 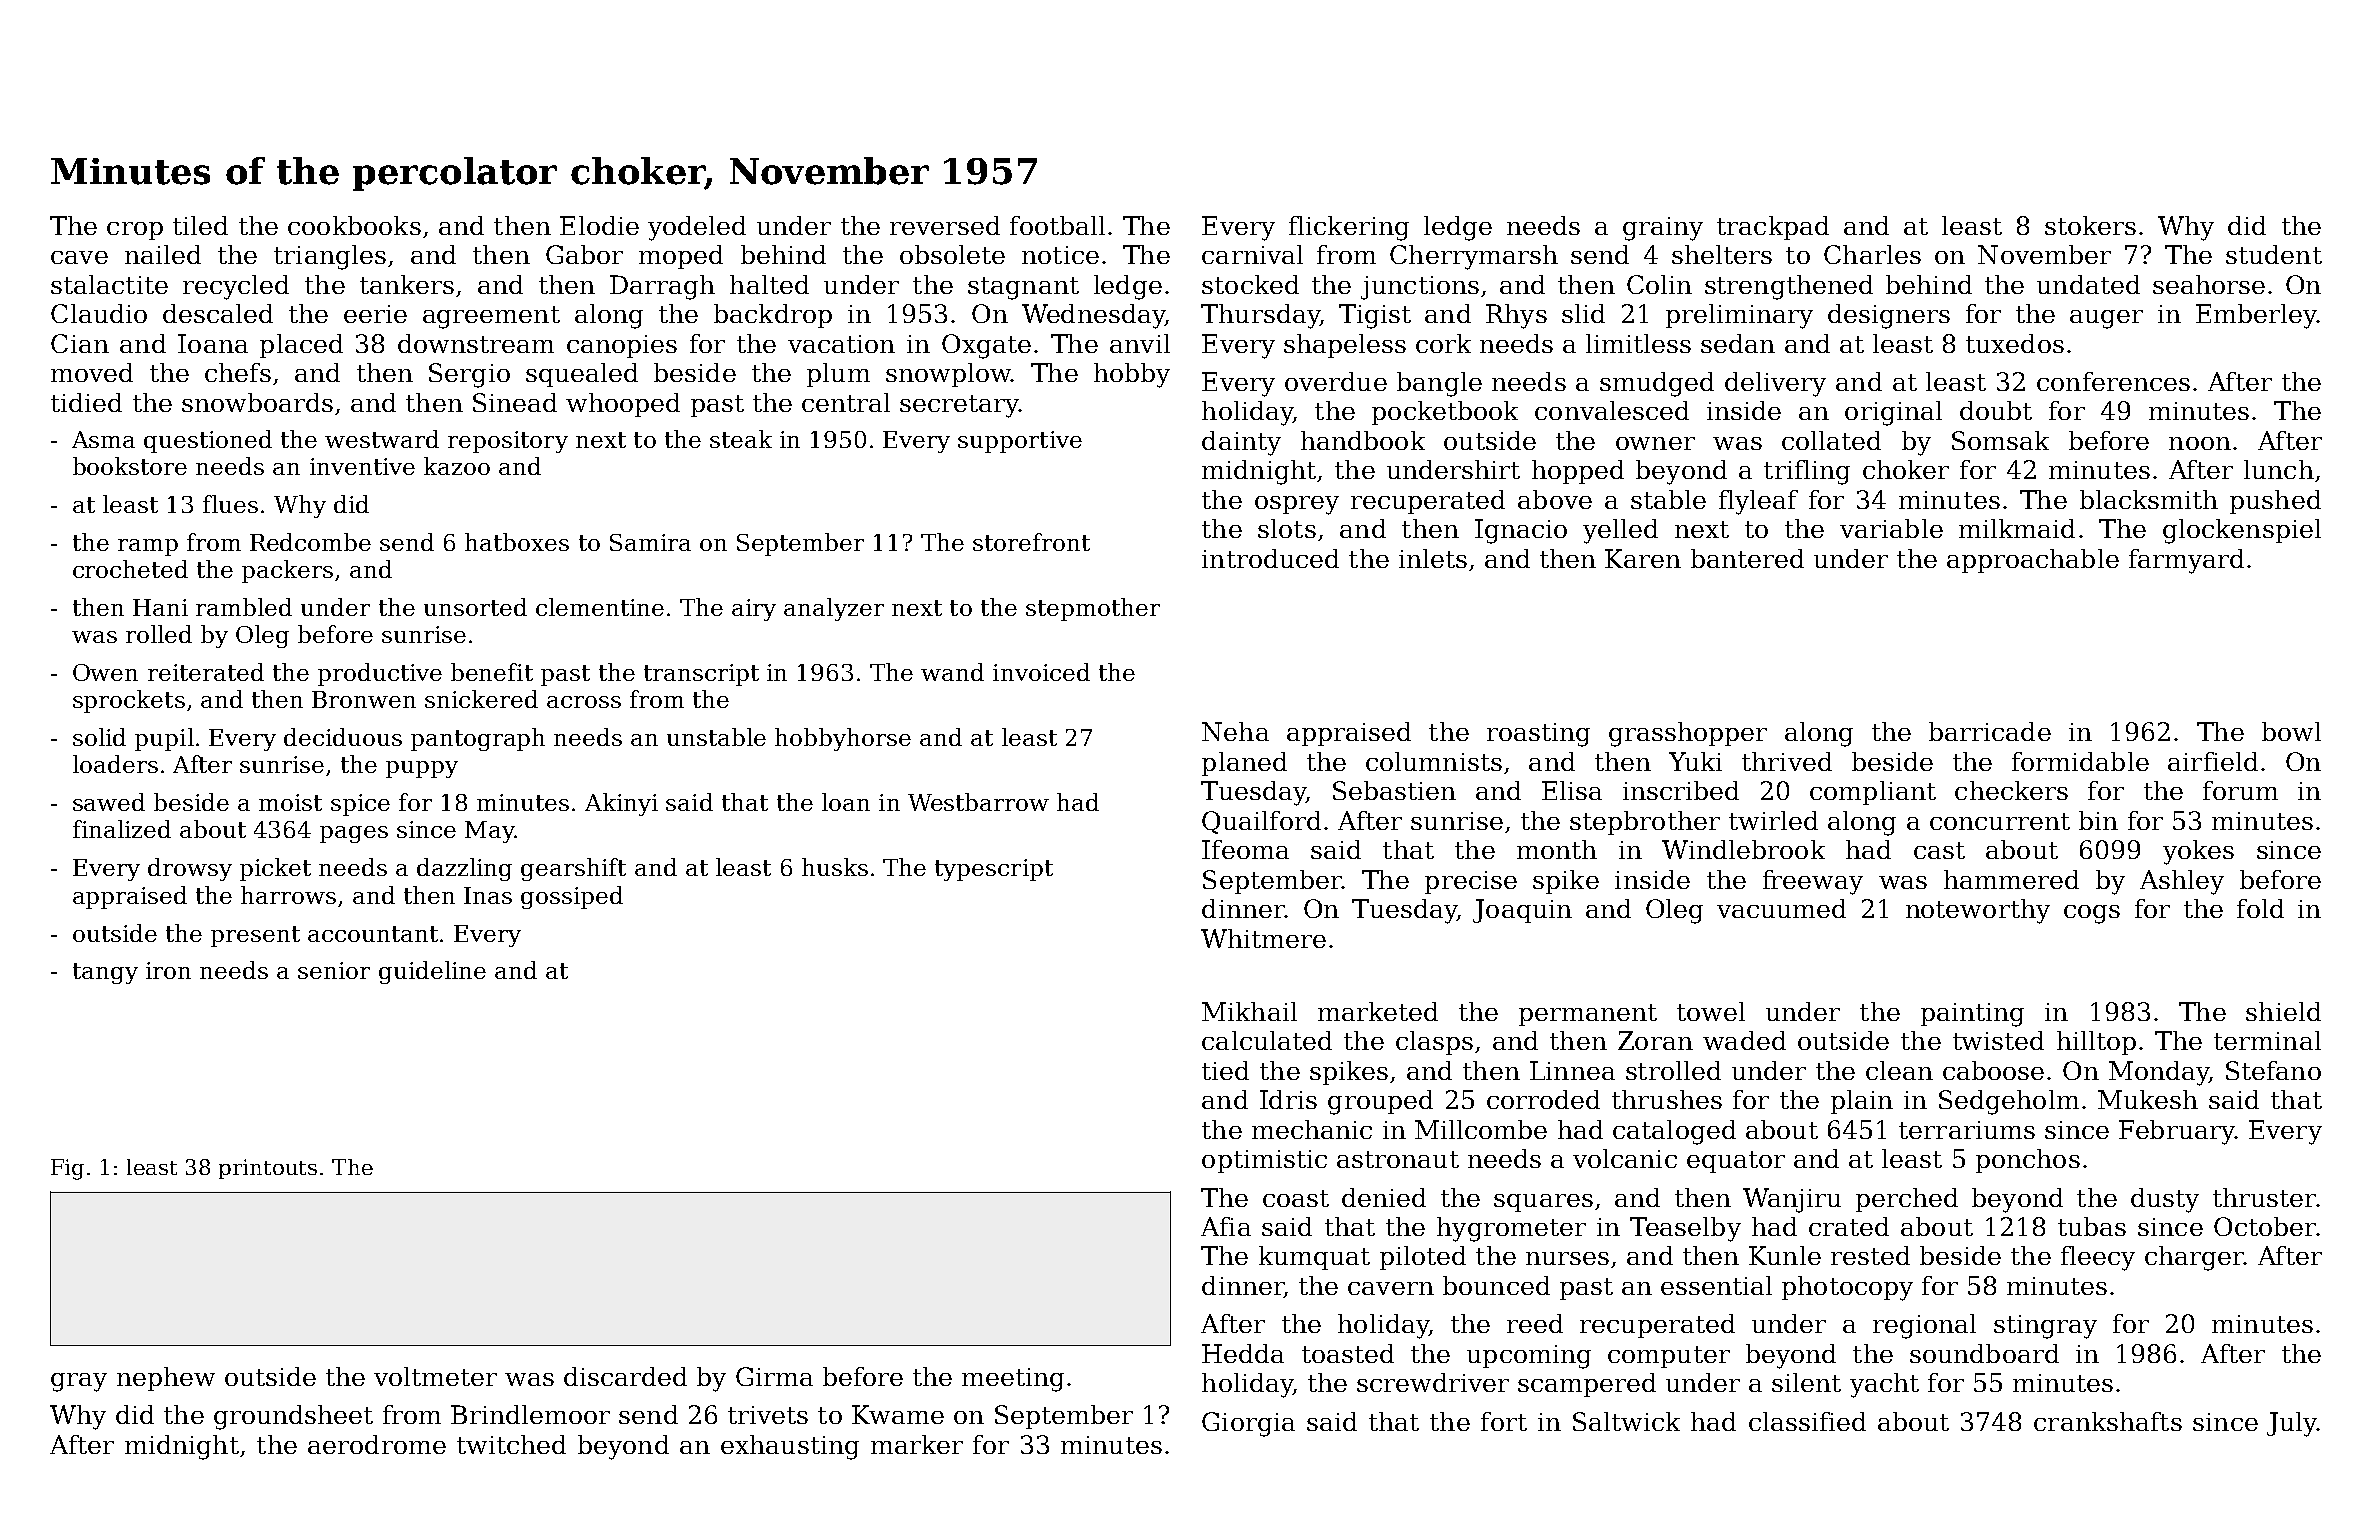 I want to click on osprey, so click(x=1297, y=505).
